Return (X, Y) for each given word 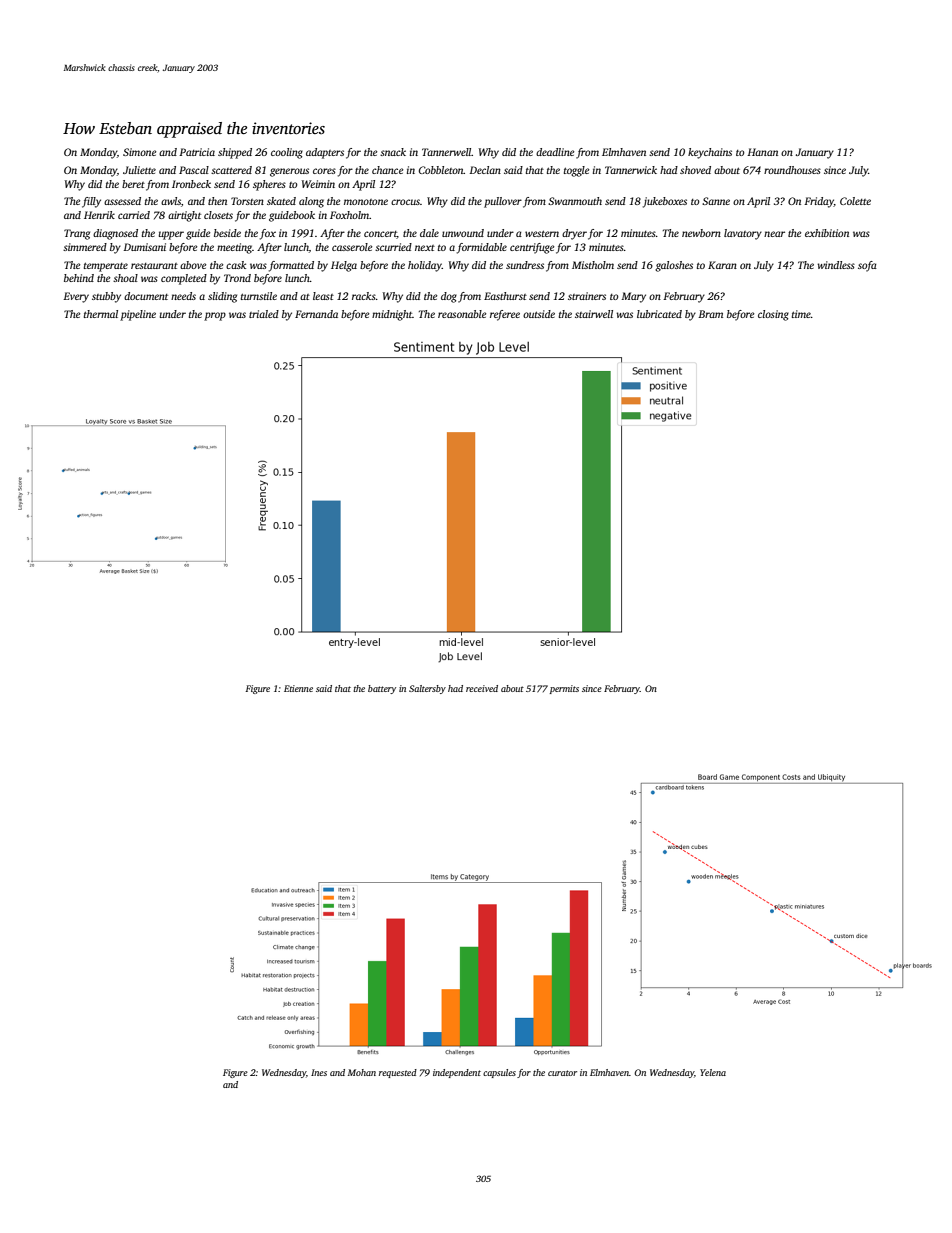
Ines (319, 1072)
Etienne (298, 688)
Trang (77, 234)
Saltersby (427, 689)
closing (773, 315)
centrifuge (532, 248)
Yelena (713, 1072)
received (482, 688)
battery (382, 689)
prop (215, 316)
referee (505, 315)
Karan (722, 265)
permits (564, 689)
